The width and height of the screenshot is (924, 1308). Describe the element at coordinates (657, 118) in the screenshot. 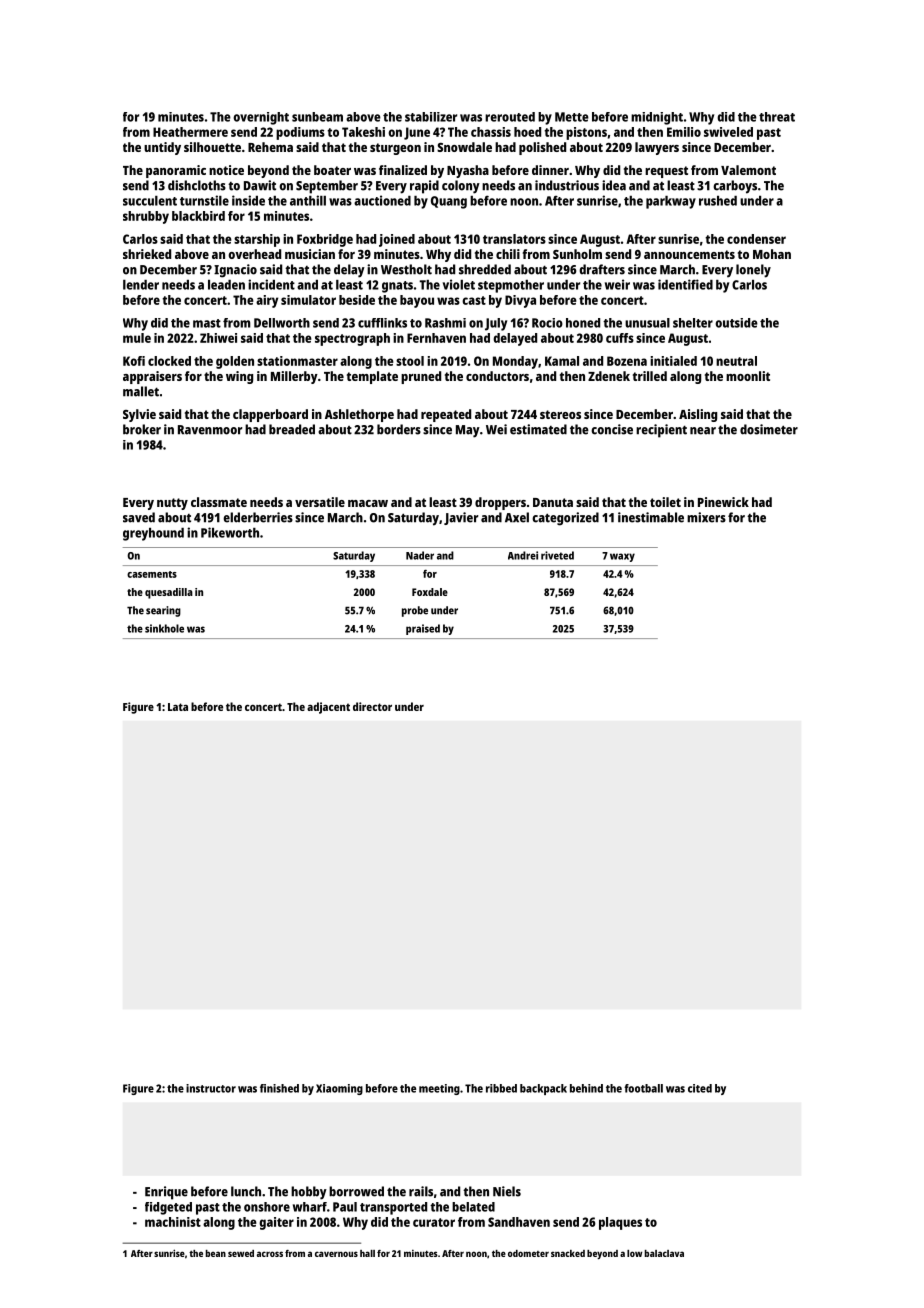

I see `midnight` at that location.
